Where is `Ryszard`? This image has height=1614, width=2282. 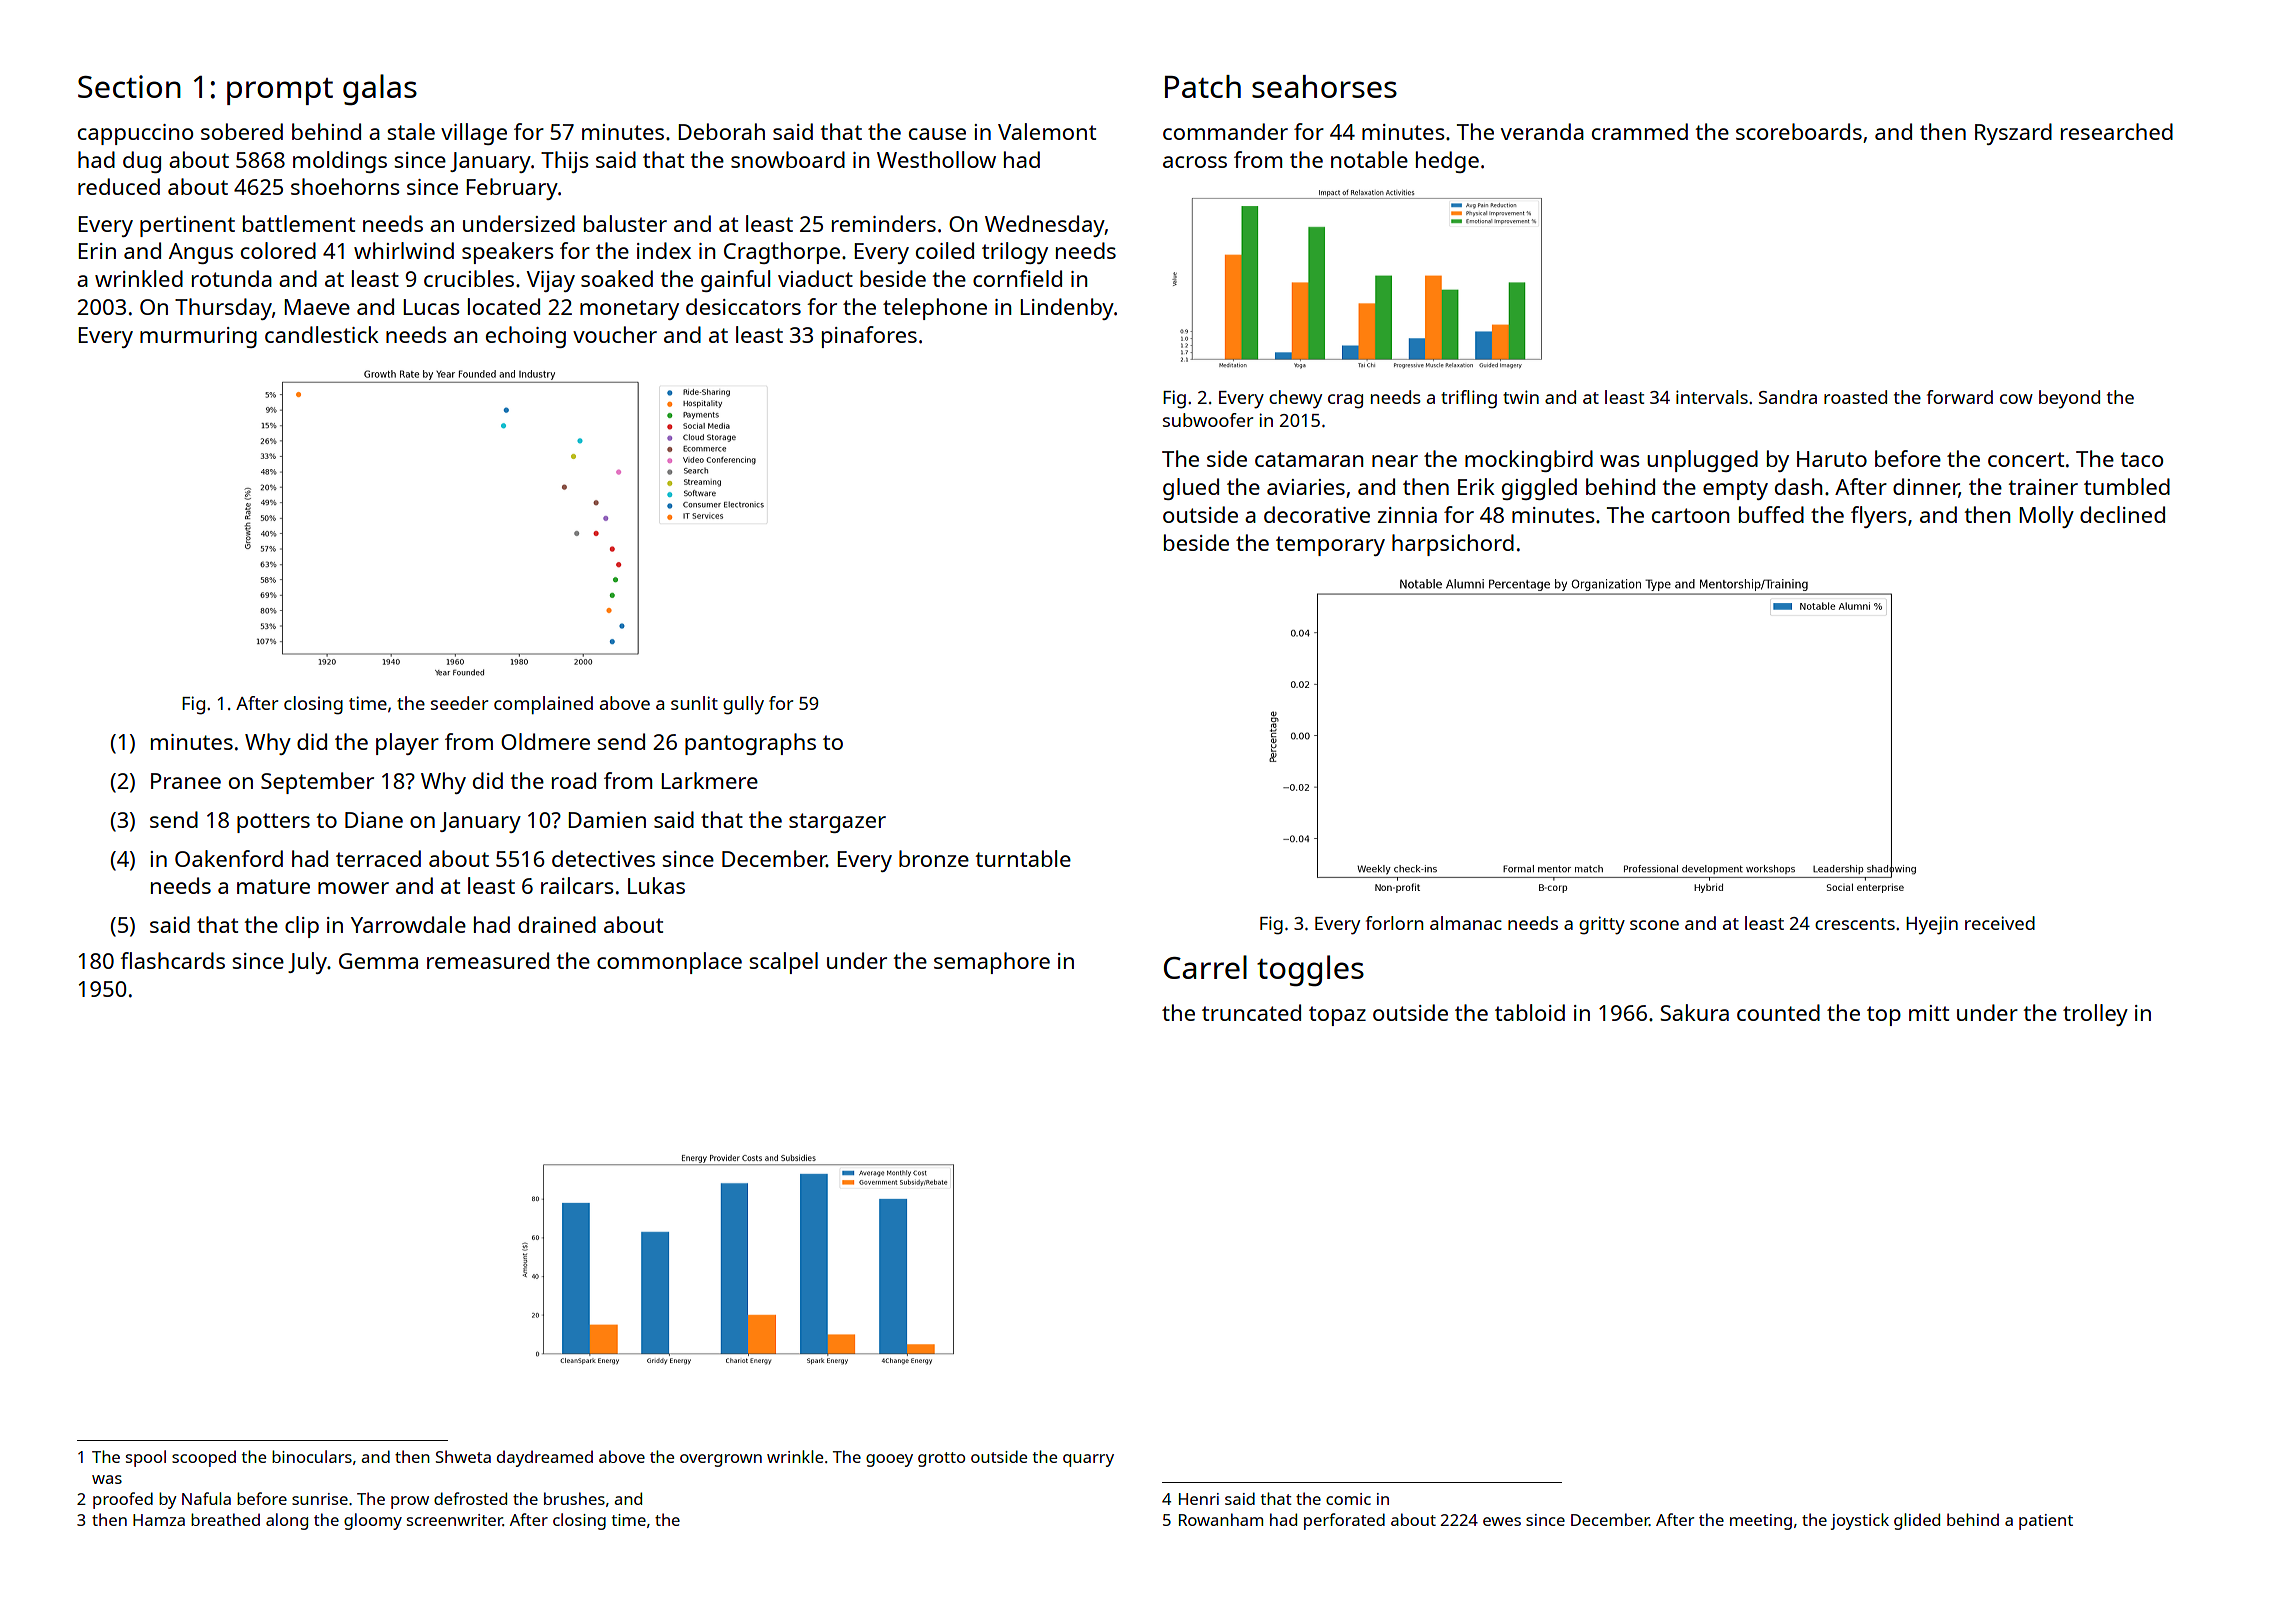
Ryszard is located at coordinates (2013, 134).
